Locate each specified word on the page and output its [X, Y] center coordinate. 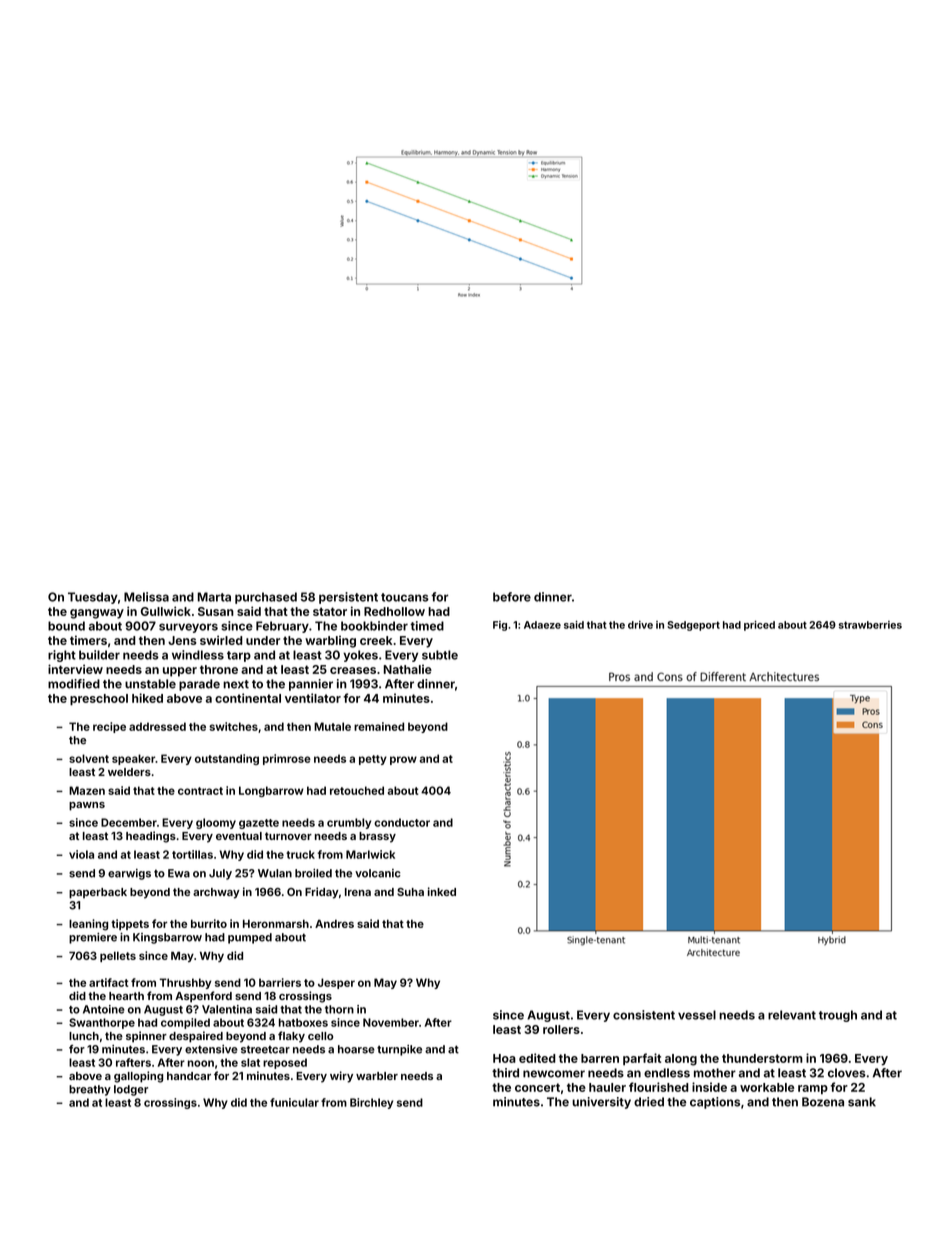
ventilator [313, 698]
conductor [402, 822]
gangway [97, 614]
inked [442, 891]
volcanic [378, 873]
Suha [410, 892]
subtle [440, 655]
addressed [157, 726]
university [601, 1103]
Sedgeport [693, 626]
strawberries [870, 625]
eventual [239, 836]
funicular [294, 1102]
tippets [130, 924]
